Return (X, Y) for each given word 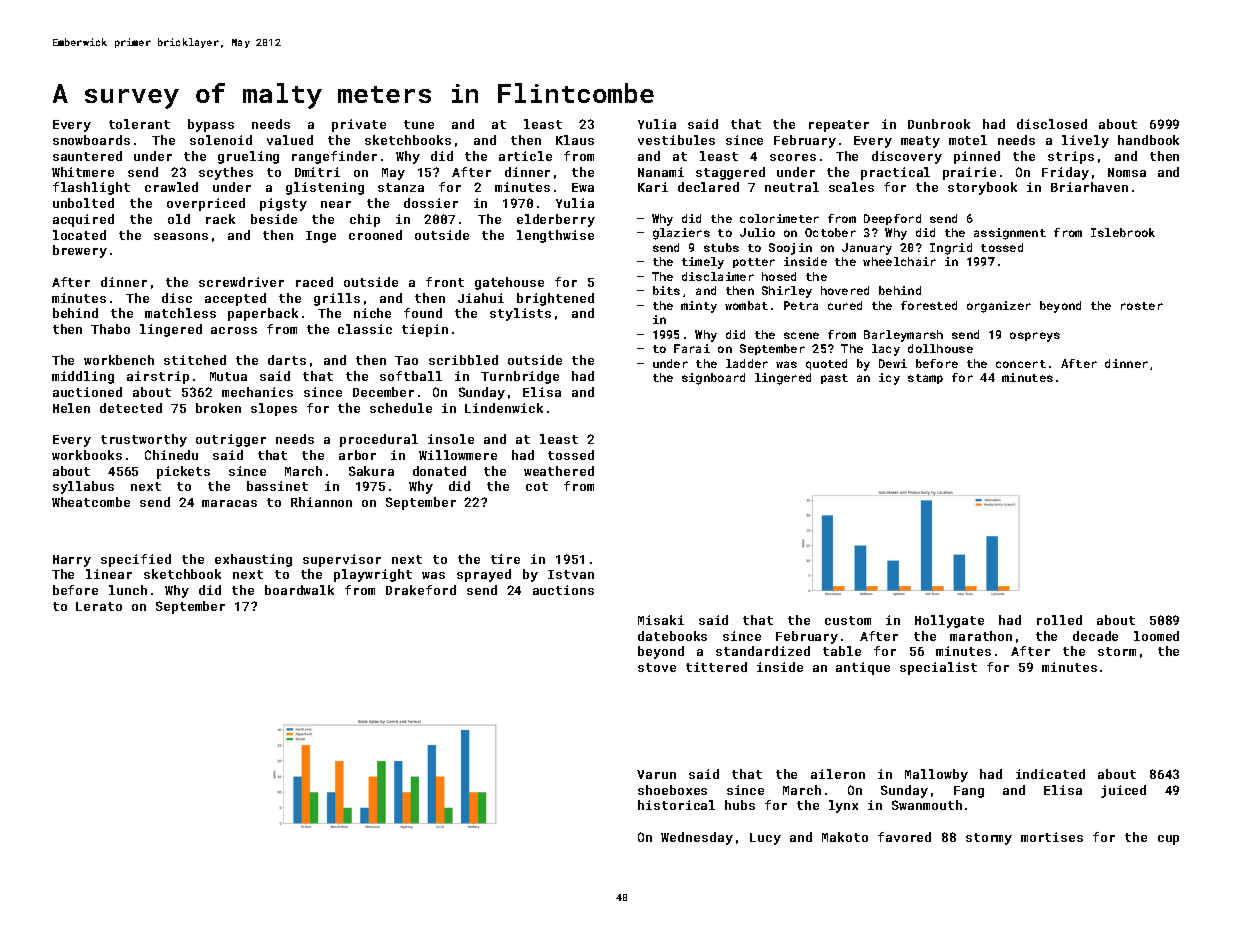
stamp (925, 379)
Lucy (765, 839)
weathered (559, 471)
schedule (401, 408)
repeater (839, 126)
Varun (656, 774)
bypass (211, 125)
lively (1085, 141)
